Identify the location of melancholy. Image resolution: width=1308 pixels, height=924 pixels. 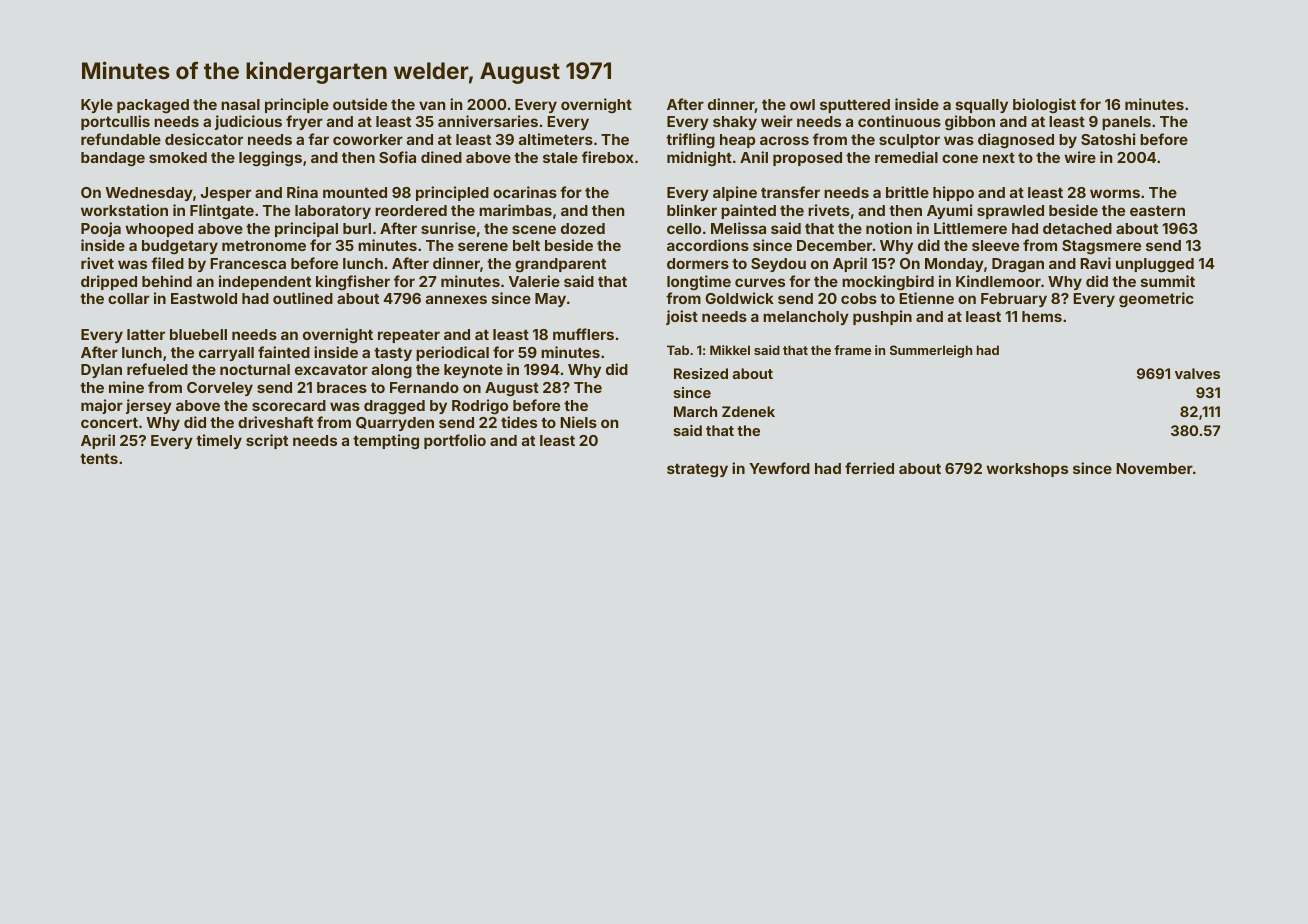
(806, 318).
